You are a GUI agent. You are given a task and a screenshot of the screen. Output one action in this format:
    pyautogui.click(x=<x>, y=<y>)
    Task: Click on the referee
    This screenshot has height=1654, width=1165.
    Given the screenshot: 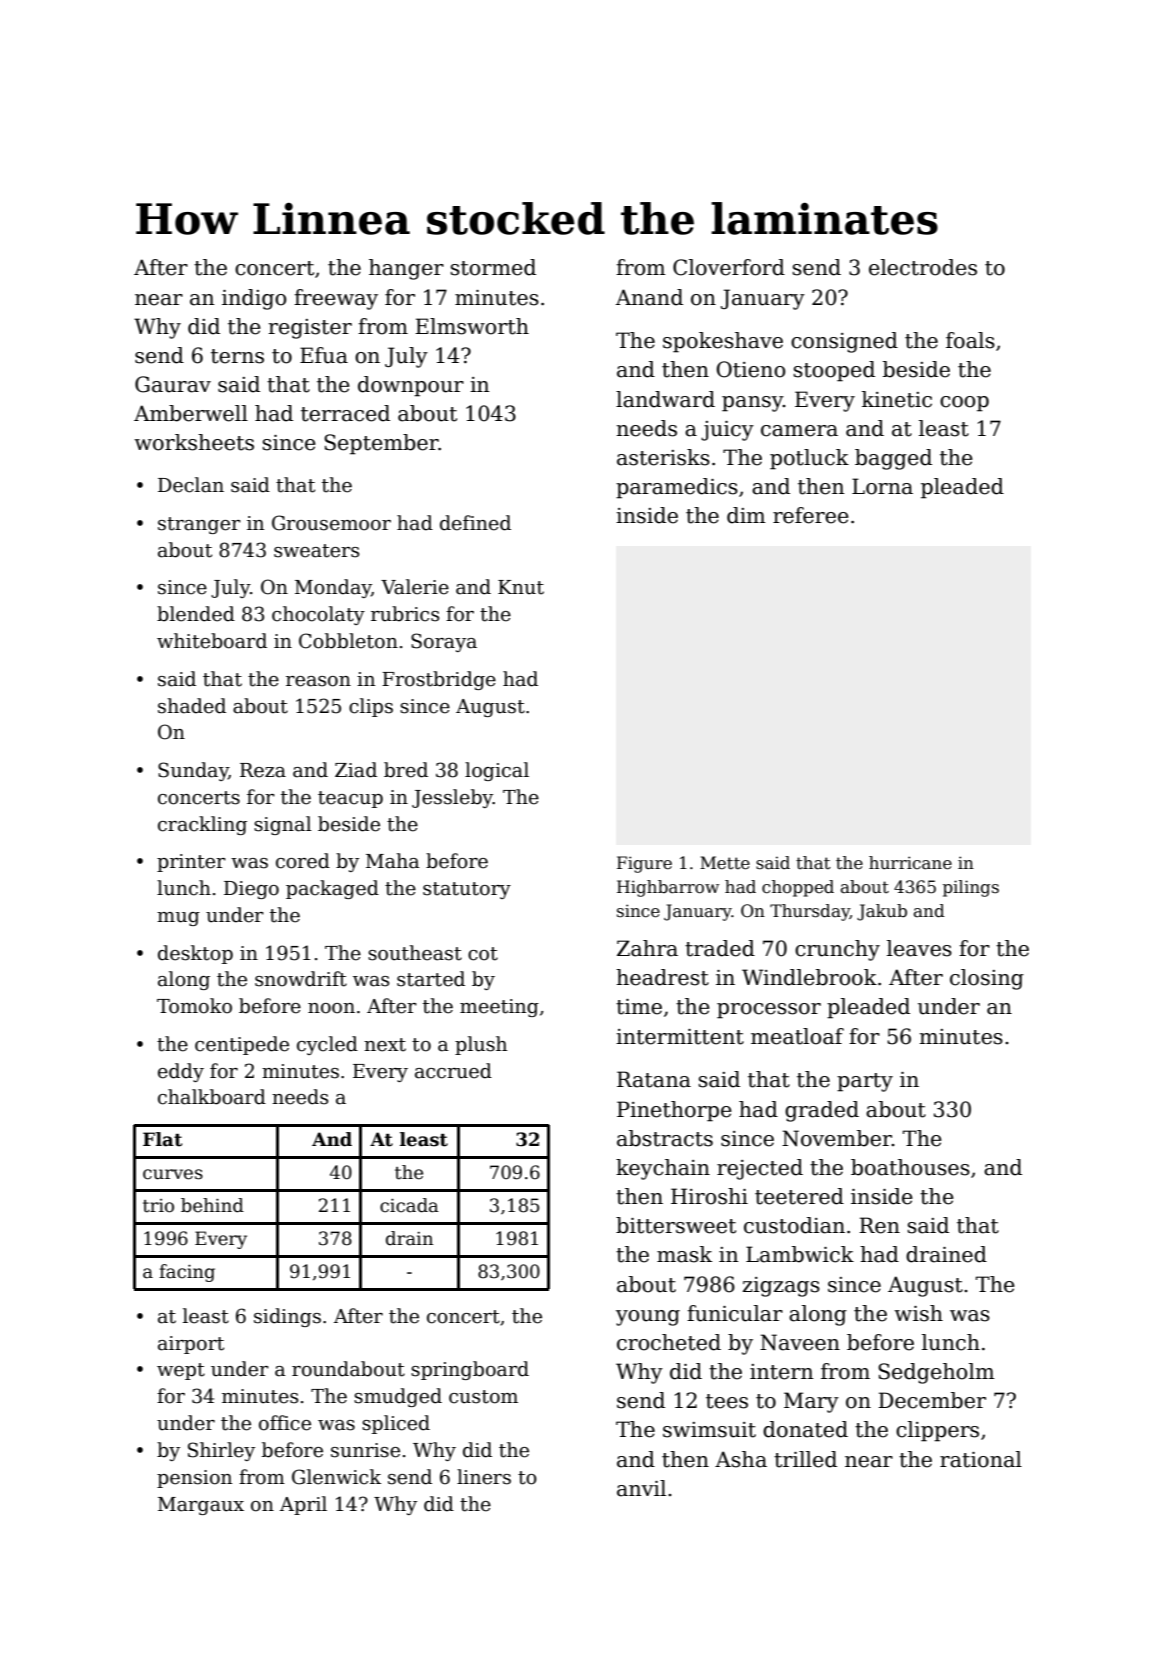 What is the action you would take?
    pyautogui.click(x=811, y=515)
